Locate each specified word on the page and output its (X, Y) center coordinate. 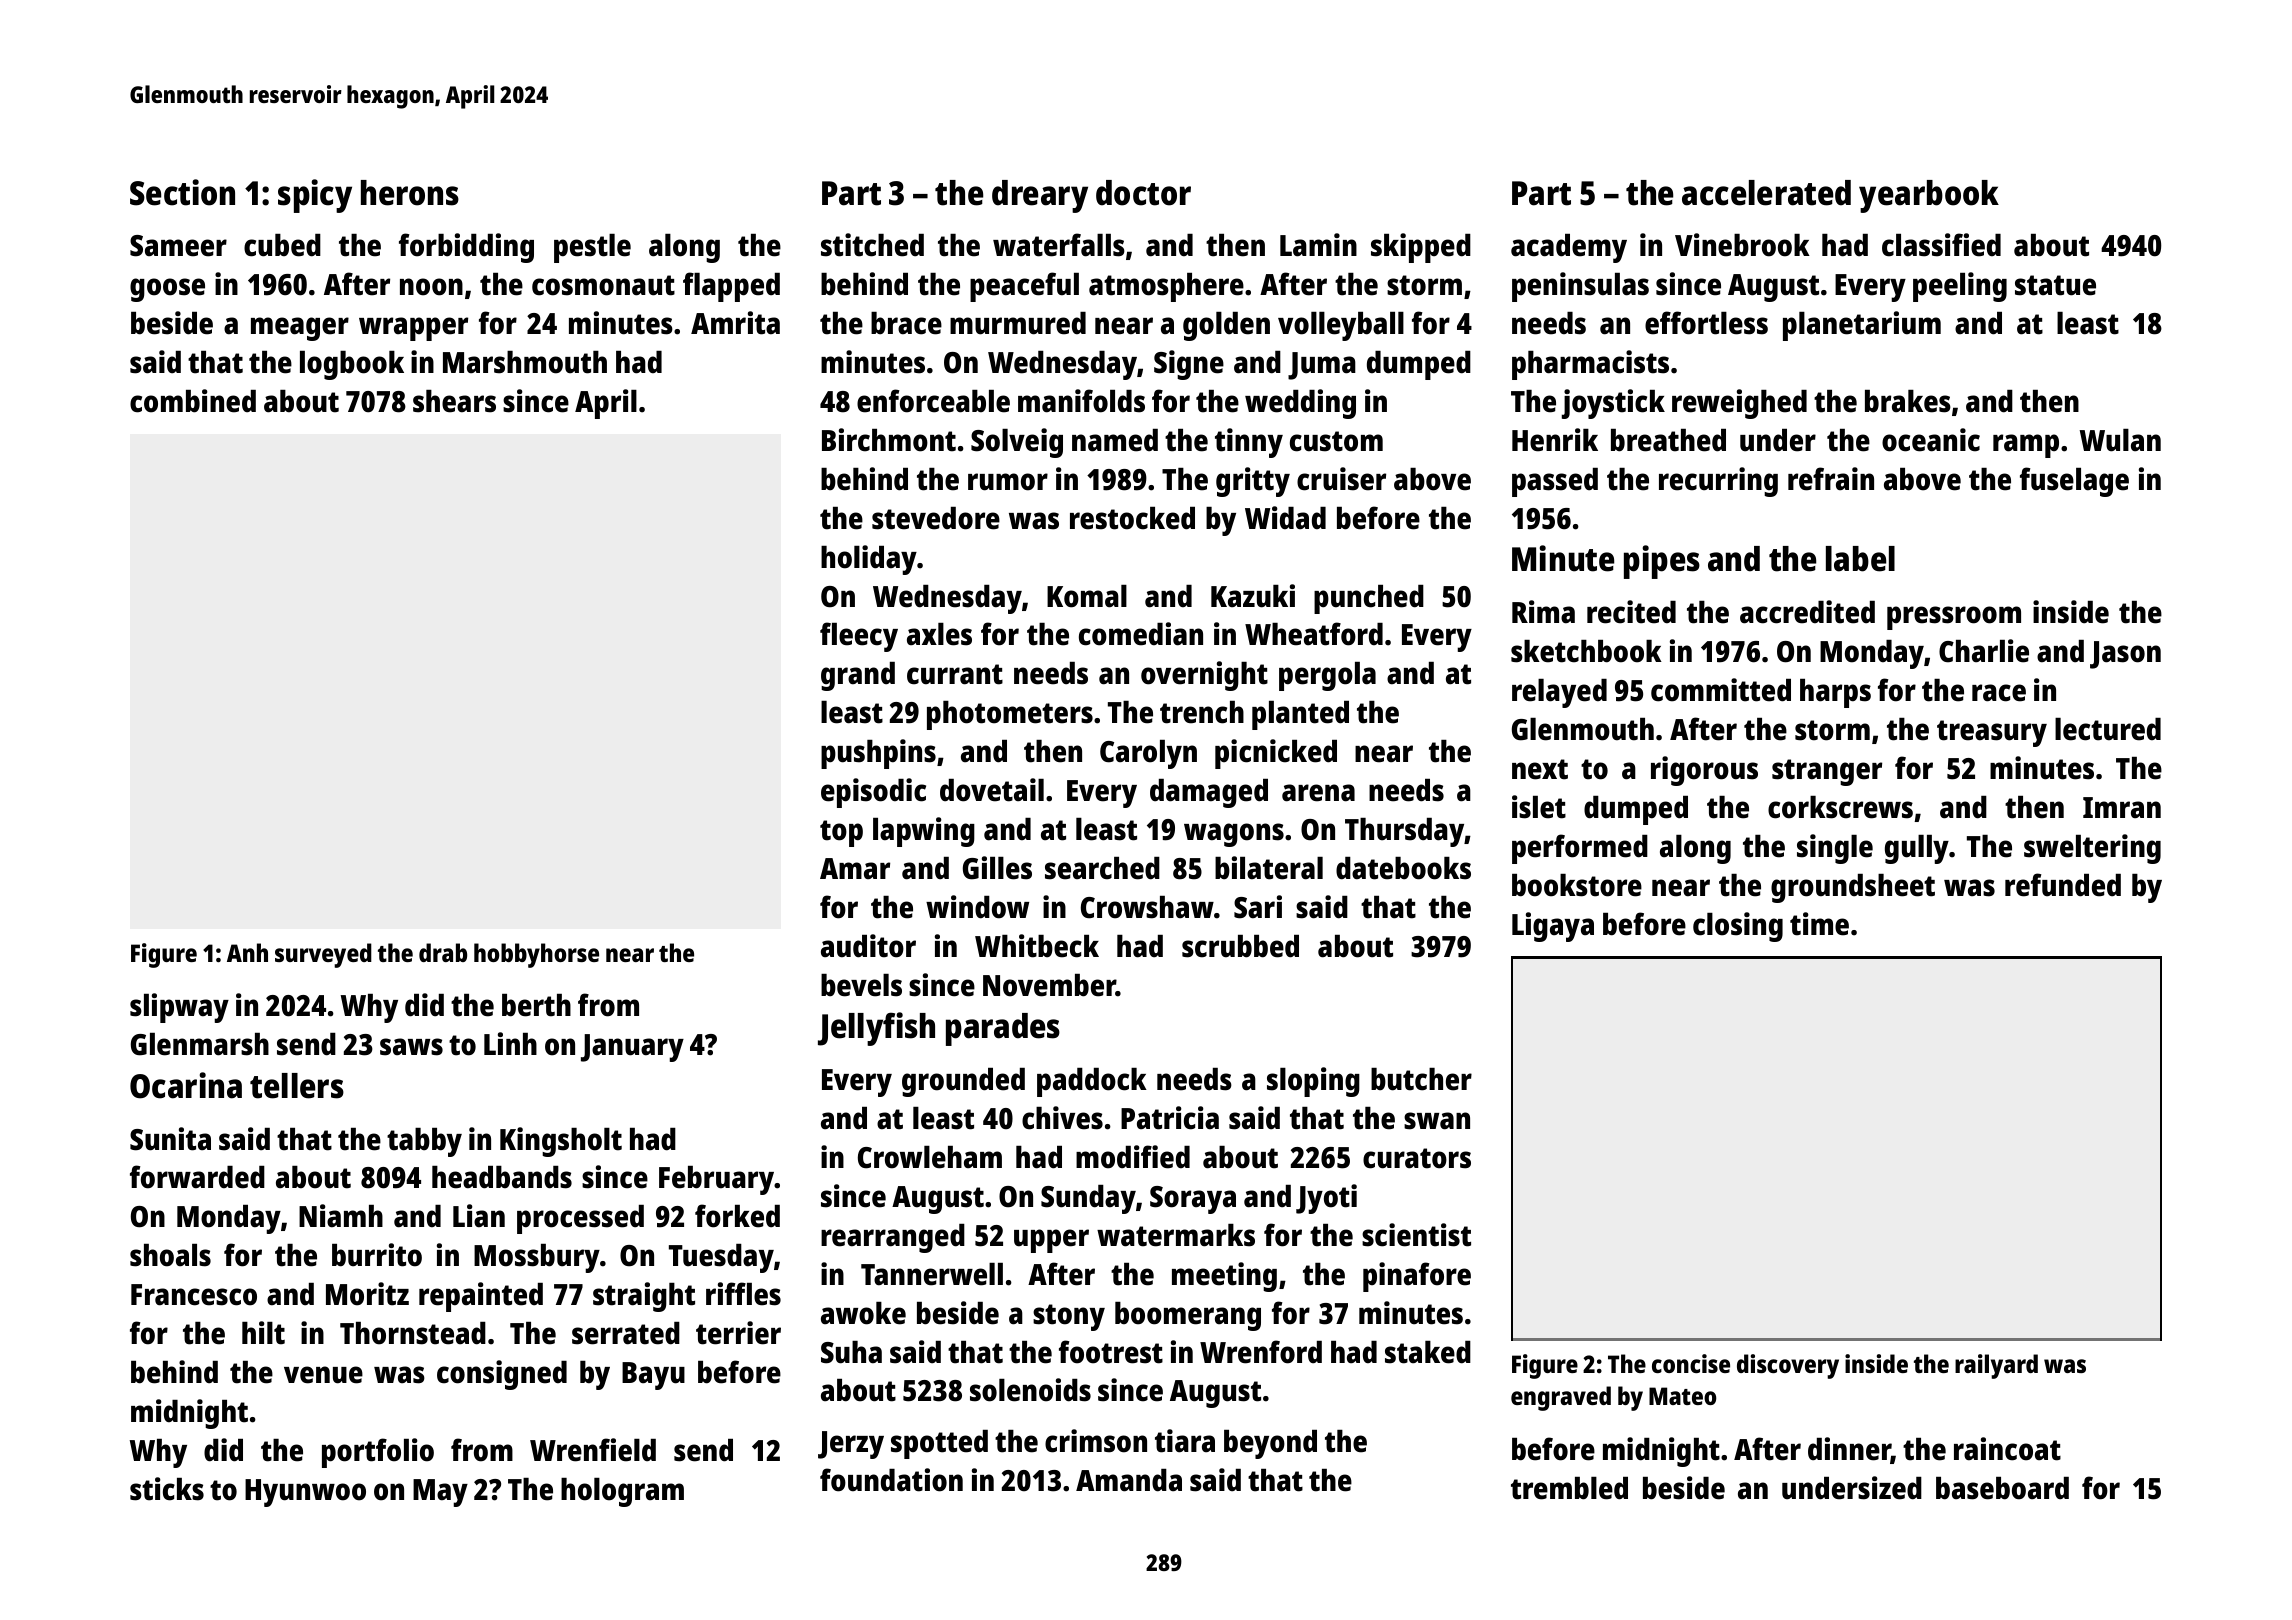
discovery (1788, 1366)
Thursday (1404, 832)
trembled (1569, 1488)
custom (1336, 441)
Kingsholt (561, 1142)
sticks (167, 1489)
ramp (2026, 446)
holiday (869, 560)
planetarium (1862, 326)
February (716, 1180)
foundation (891, 1480)
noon (431, 287)
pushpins (878, 754)
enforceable (933, 401)
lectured (2108, 729)
